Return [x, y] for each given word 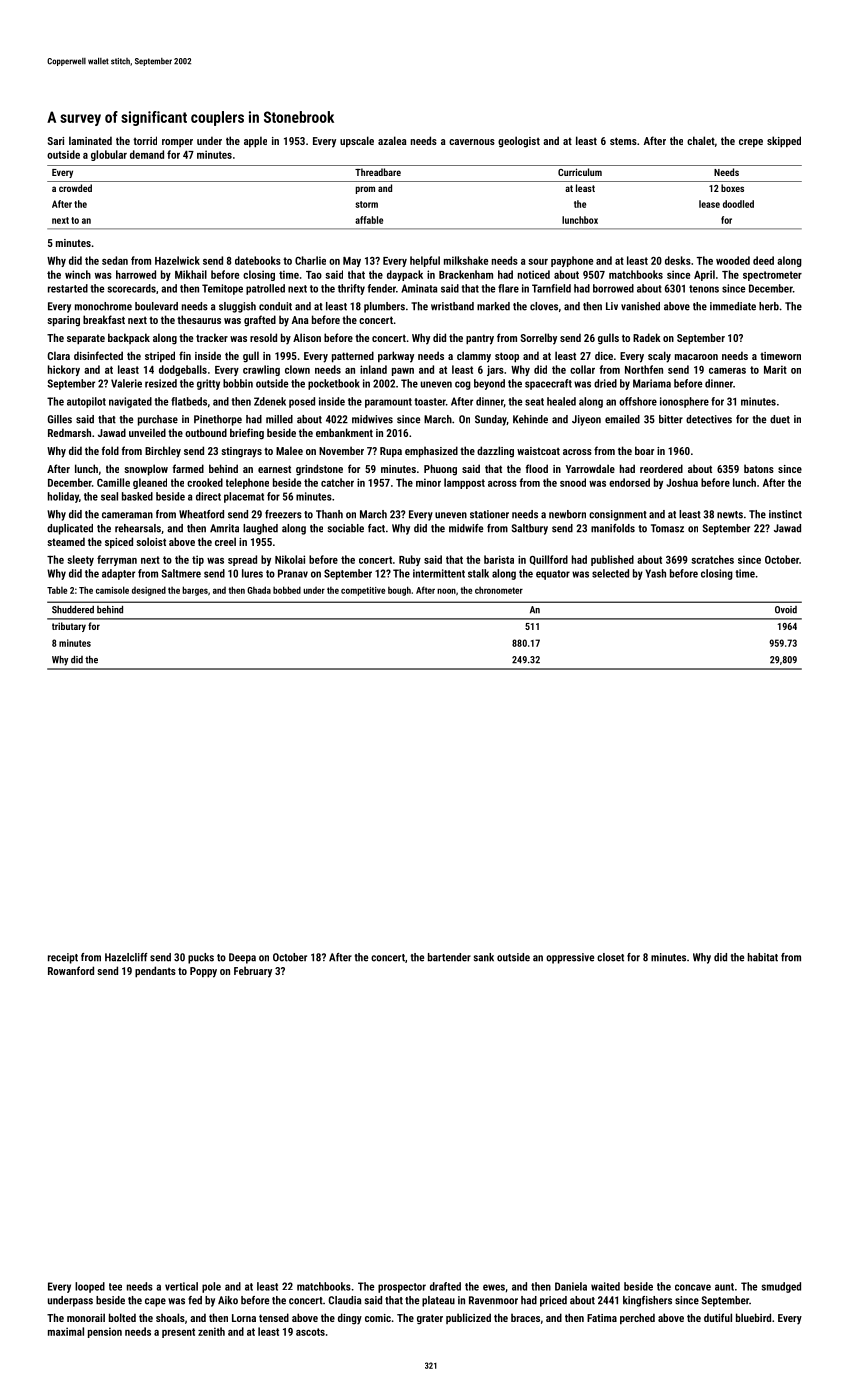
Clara [59, 355]
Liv [612, 306]
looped [90, 1287]
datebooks [258, 260]
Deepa [242, 958]
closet [610, 957]
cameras [727, 371]
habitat [763, 957]
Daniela [571, 1286]
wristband [452, 306]
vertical [181, 1286]
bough [399, 591]
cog [463, 385]
